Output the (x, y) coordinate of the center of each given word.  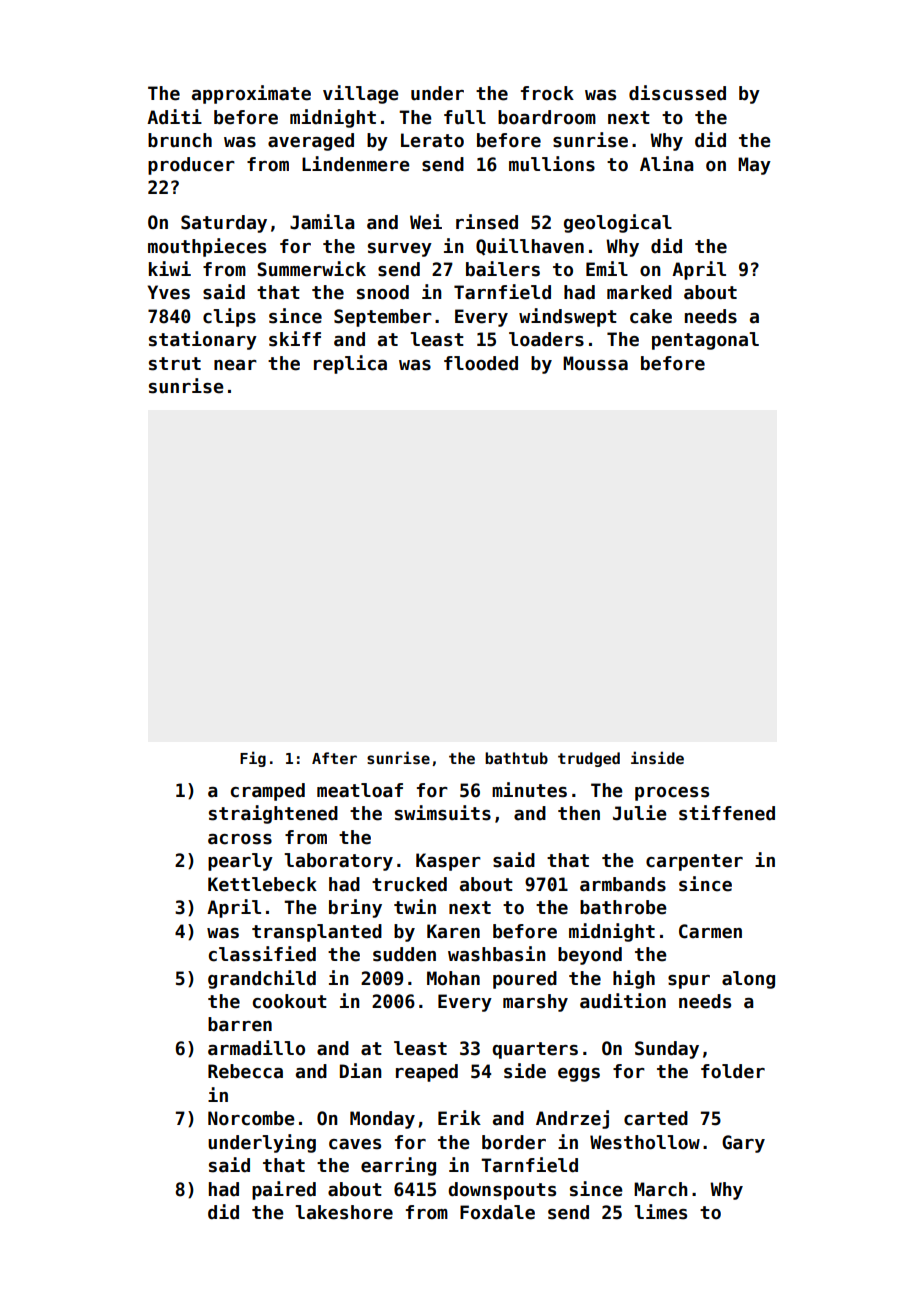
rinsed (487, 222)
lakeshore (344, 1212)
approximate (251, 94)
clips (229, 317)
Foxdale (497, 1212)
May (754, 166)
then (579, 813)
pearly (240, 862)
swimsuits (443, 813)
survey (400, 250)
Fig (253, 759)
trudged (589, 759)
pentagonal (705, 341)
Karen (453, 931)
